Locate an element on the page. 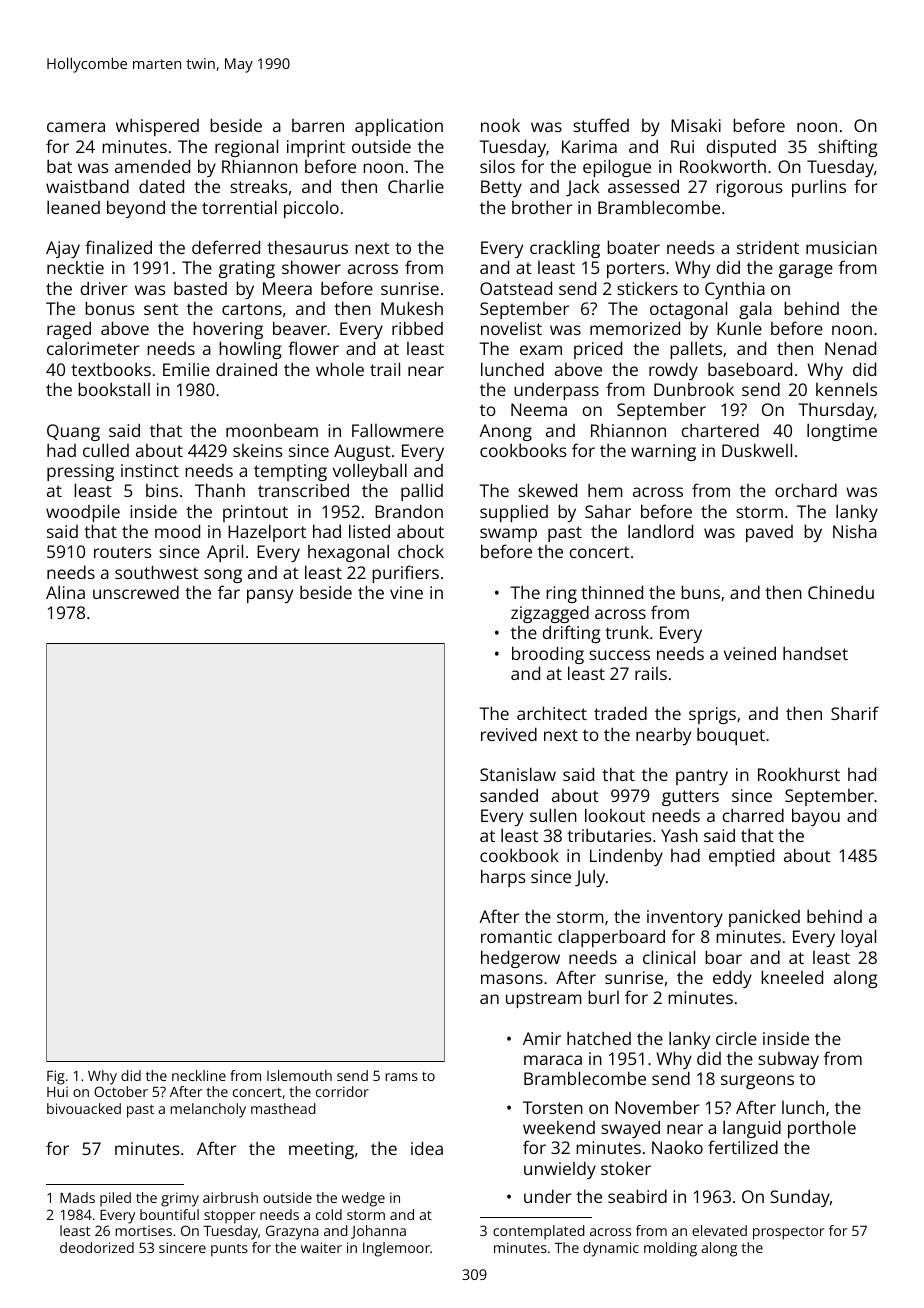 Image resolution: width=924 pixels, height=1308 pixels. charred is located at coordinates (753, 815).
